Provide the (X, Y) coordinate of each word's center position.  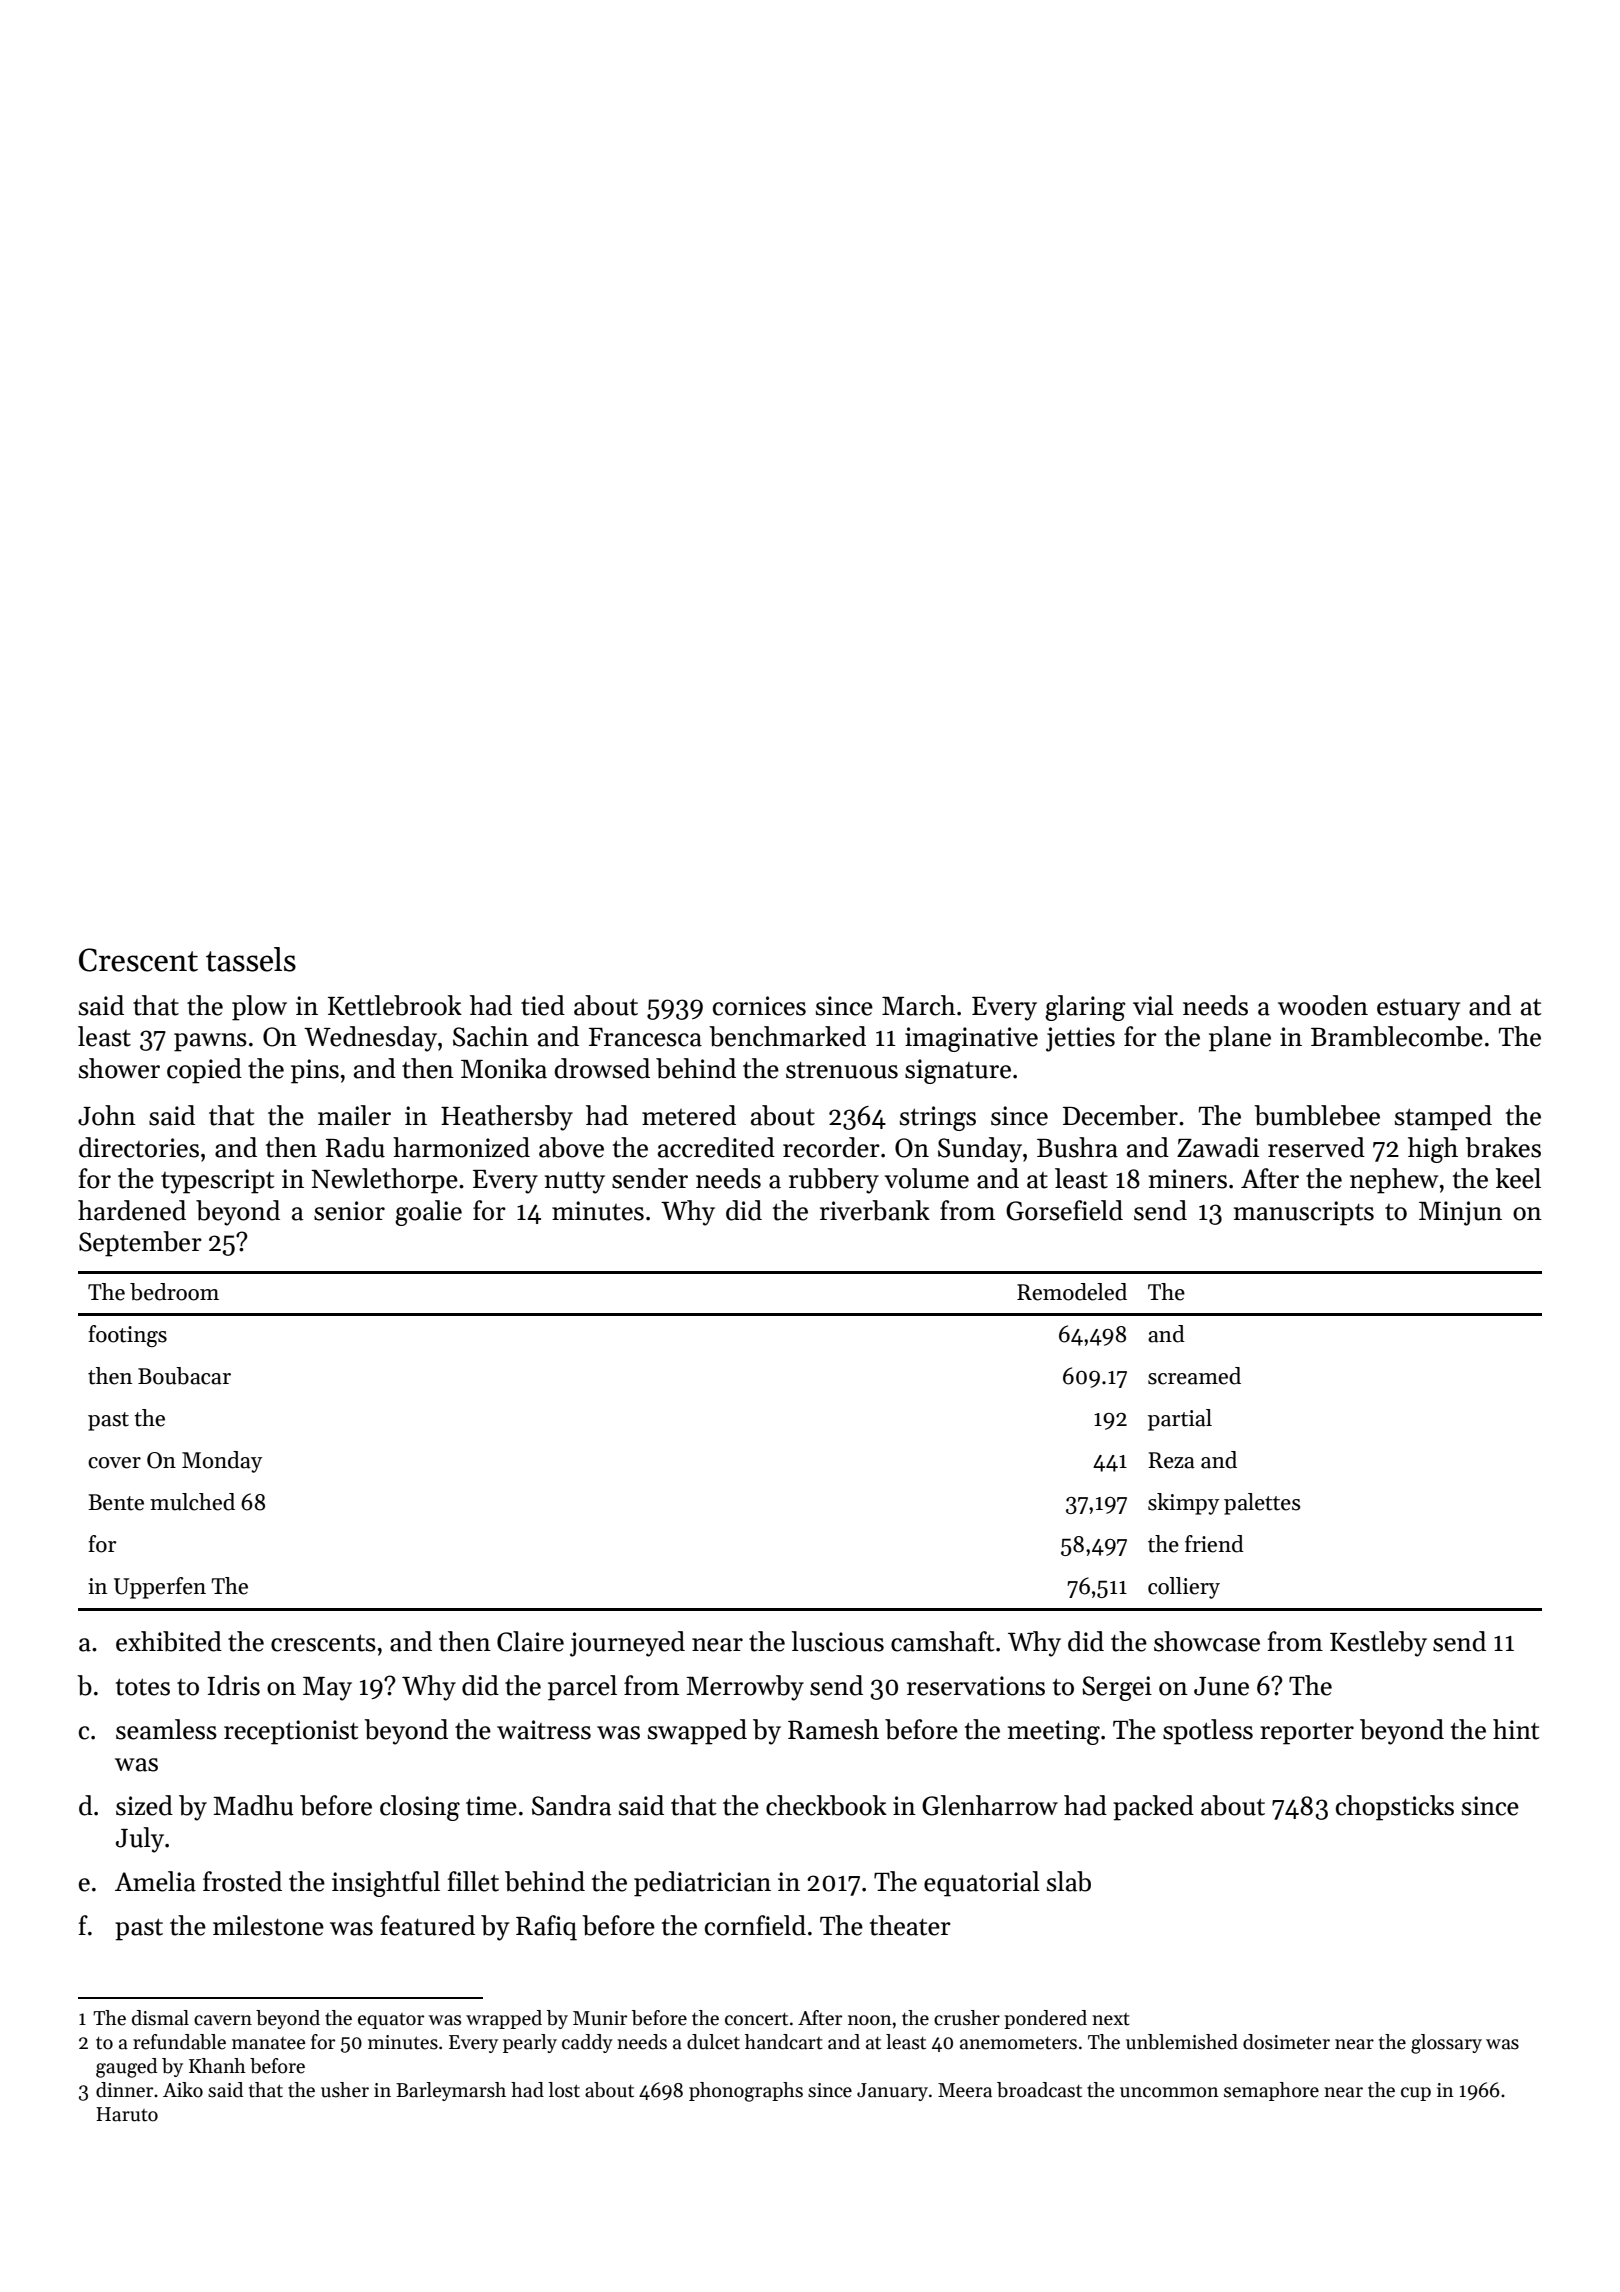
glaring (1085, 1008)
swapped (697, 1732)
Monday (222, 1462)
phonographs (746, 2092)
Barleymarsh (451, 2091)
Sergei (1117, 1688)
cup (1416, 2094)
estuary (1418, 1010)
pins (315, 1071)
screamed (1194, 1376)
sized (144, 1805)
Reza (1171, 1460)
